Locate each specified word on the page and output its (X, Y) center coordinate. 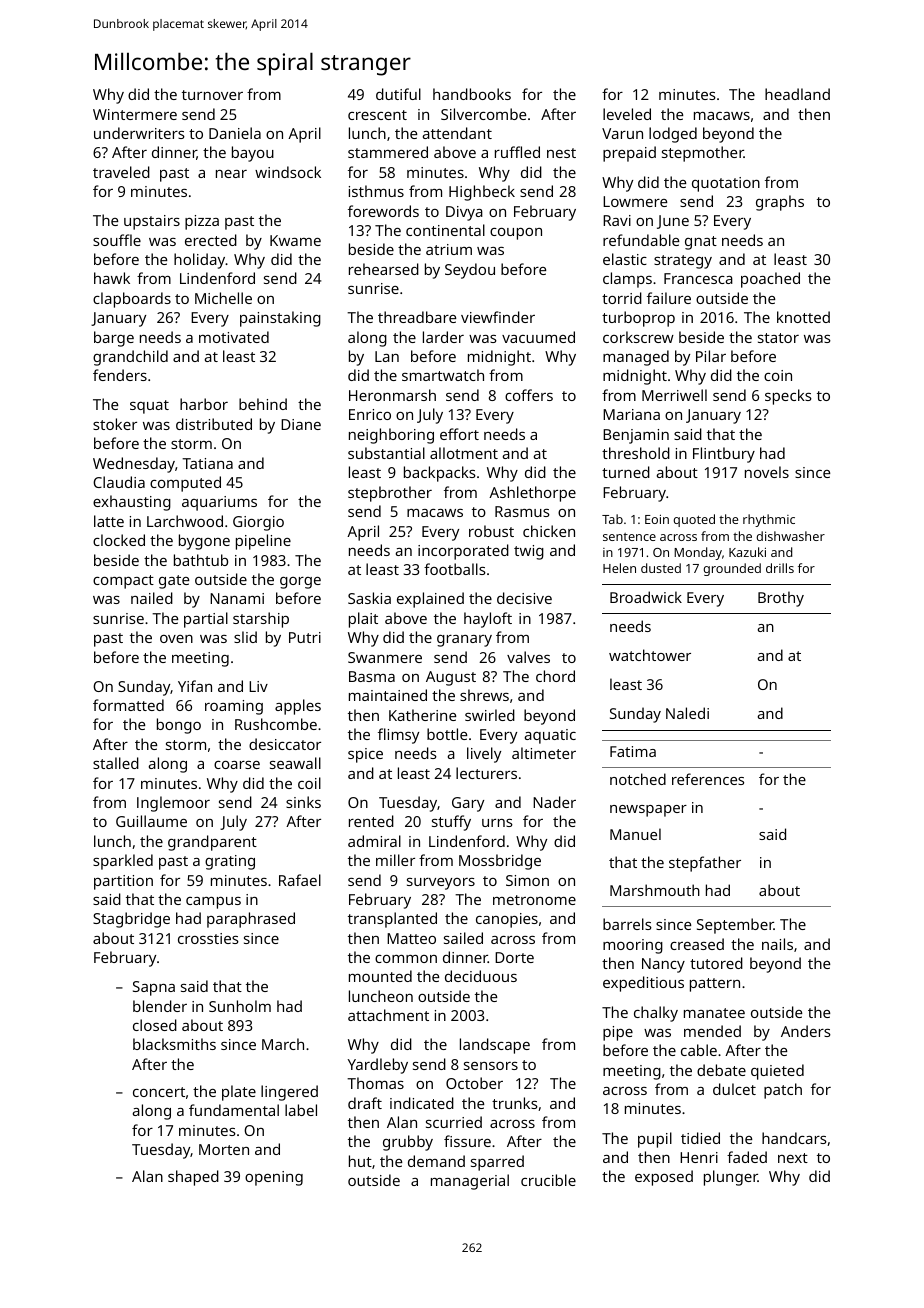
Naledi (687, 713)
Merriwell (674, 395)
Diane (301, 424)
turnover (212, 95)
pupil (655, 1140)
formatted (128, 705)
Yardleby (378, 1066)
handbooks (472, 94)
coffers (529, 395)
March (283, 1044)
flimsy (398, 736)
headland (797, 94)
